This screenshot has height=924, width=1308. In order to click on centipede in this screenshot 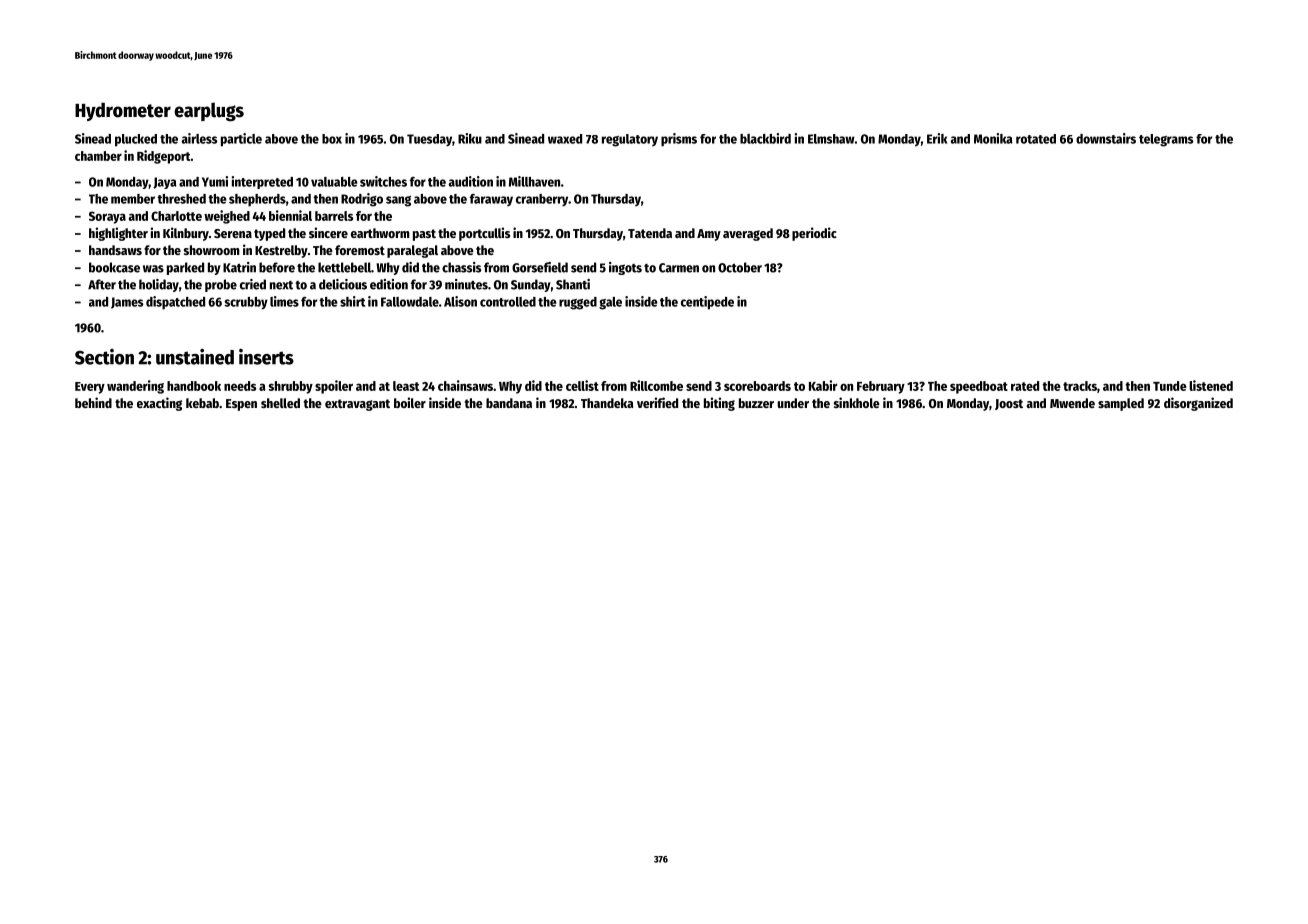, I will do `click(707, 303)`.
